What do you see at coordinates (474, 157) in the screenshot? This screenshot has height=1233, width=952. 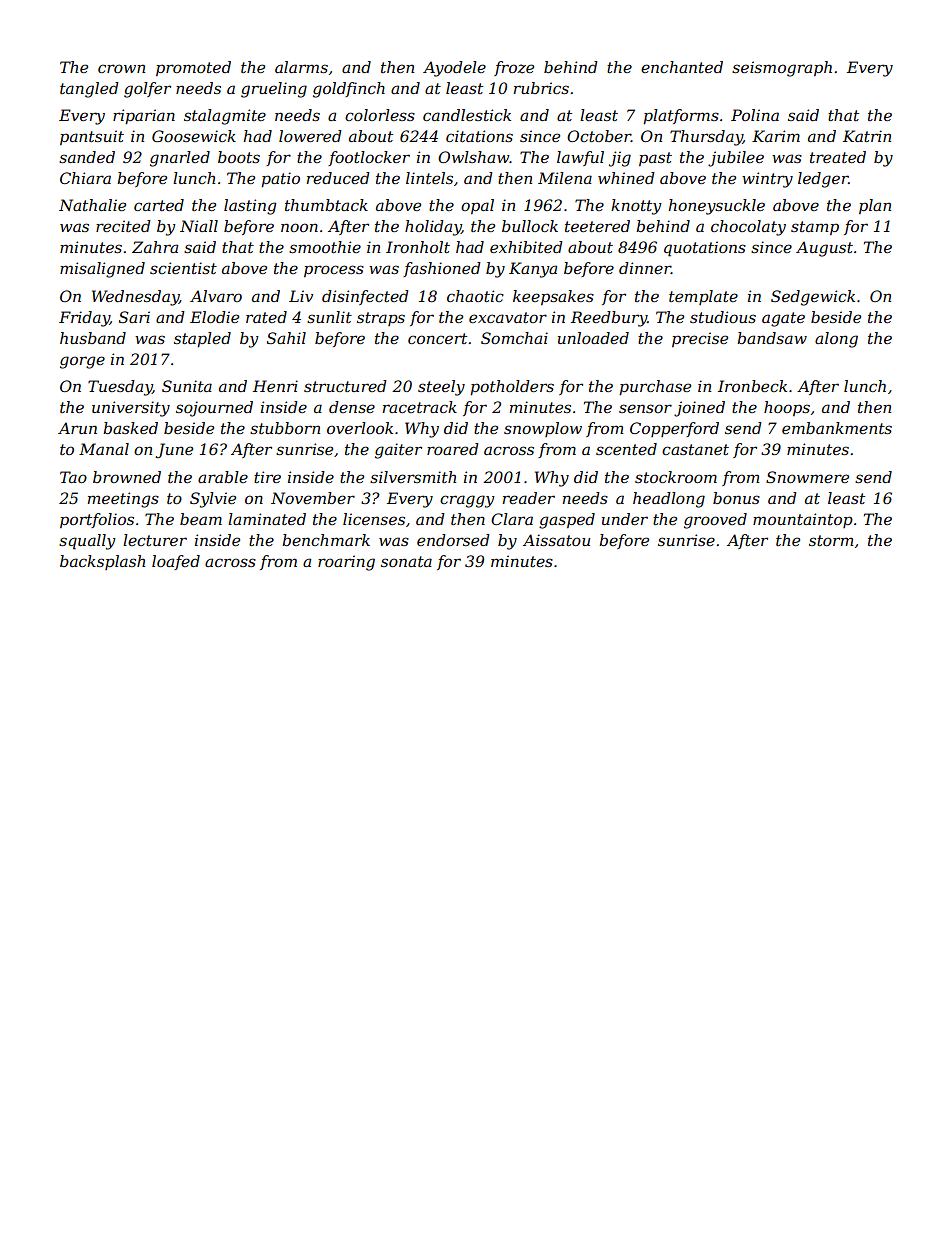 I see `Owlshaw` at bounding box center [474, 157].
